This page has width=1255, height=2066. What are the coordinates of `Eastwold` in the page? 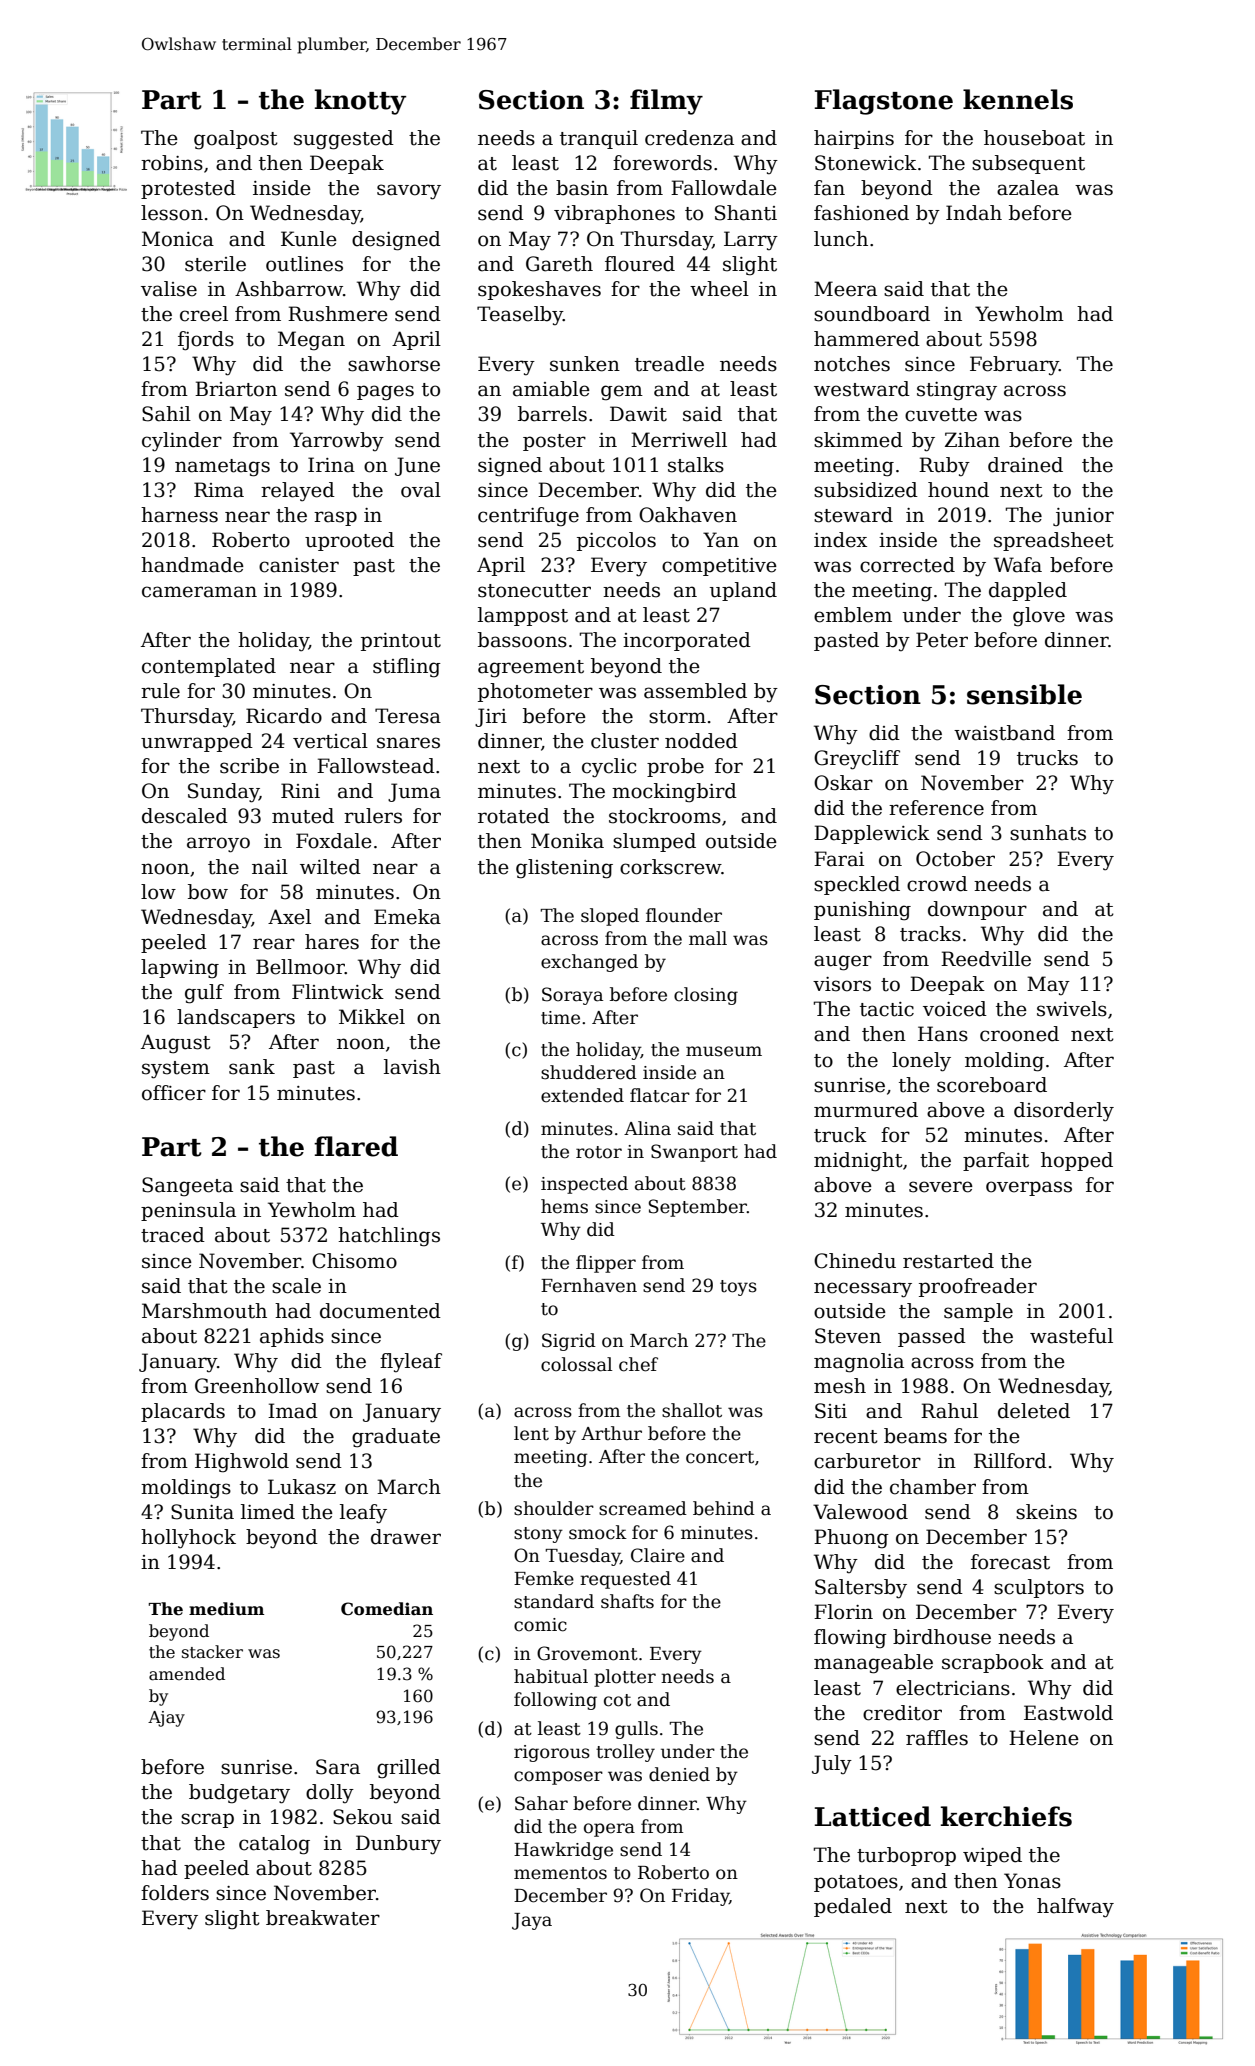 It's located at (1068, 1713).
